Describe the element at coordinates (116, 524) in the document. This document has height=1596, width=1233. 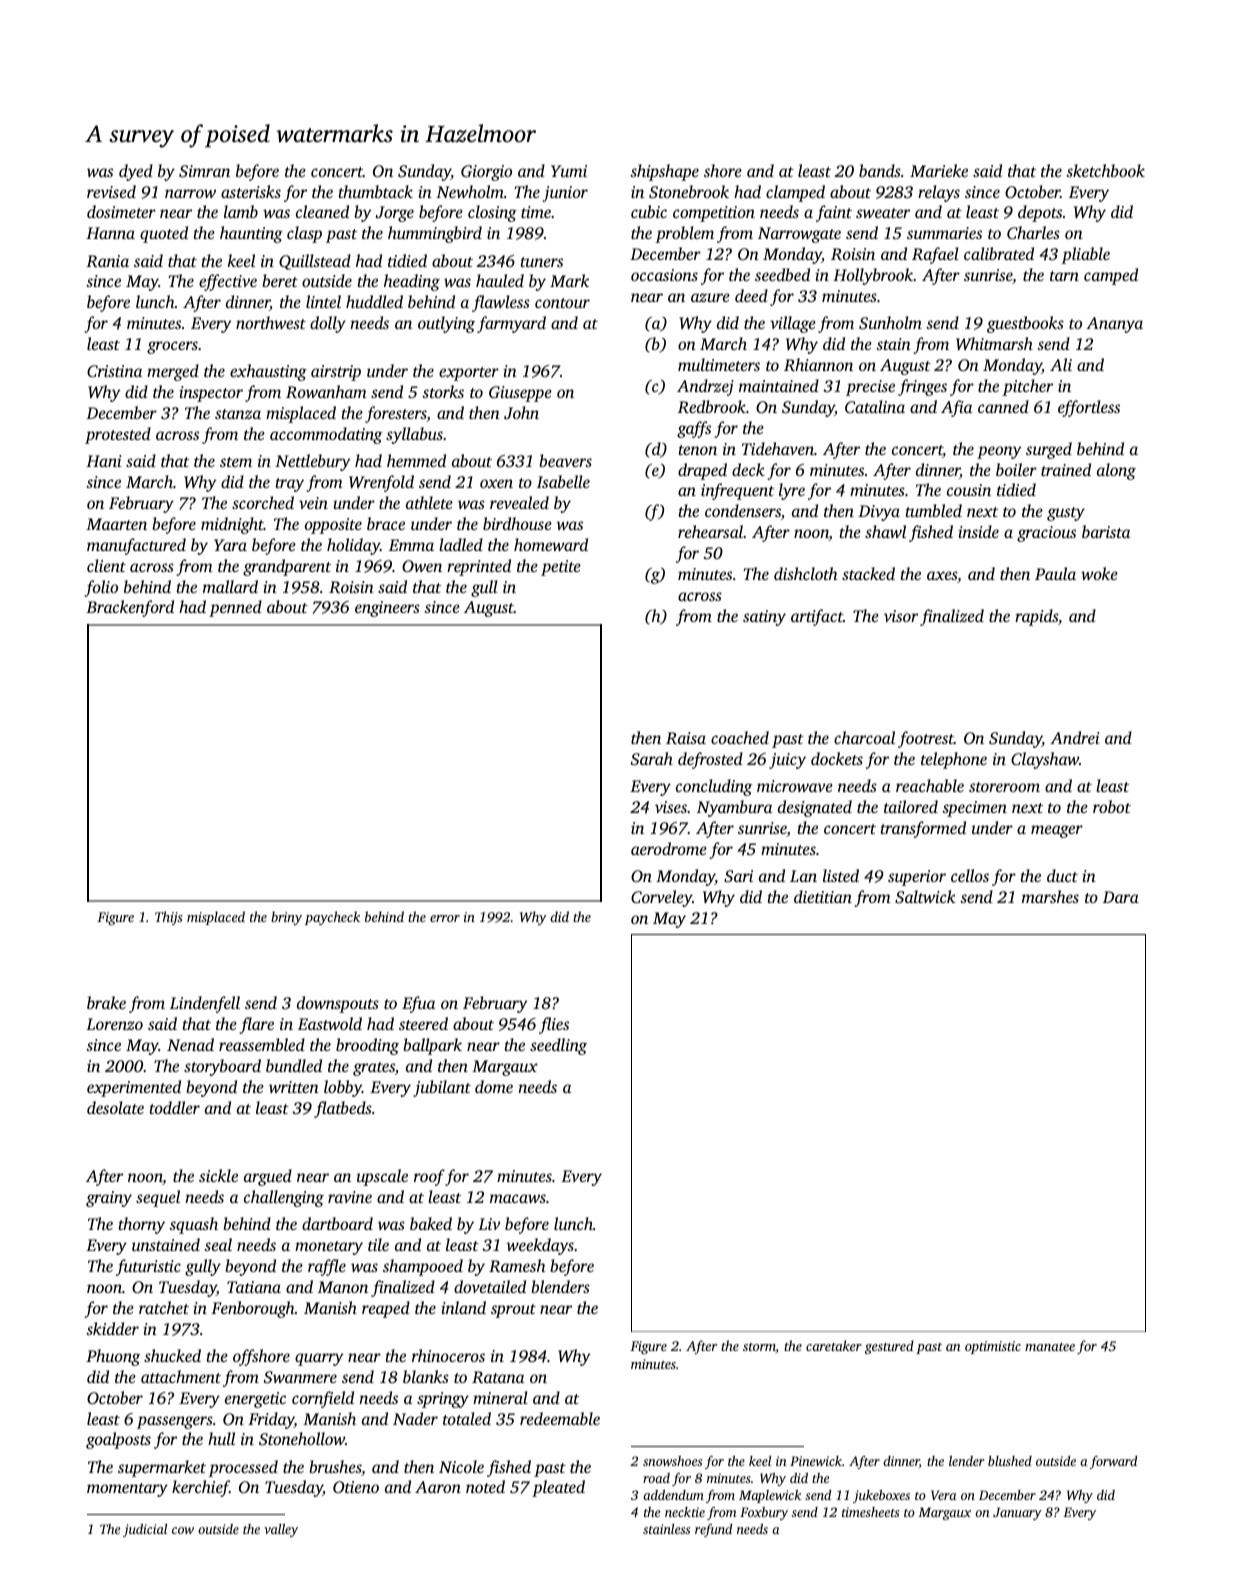
I see `Maarten` at that location.
